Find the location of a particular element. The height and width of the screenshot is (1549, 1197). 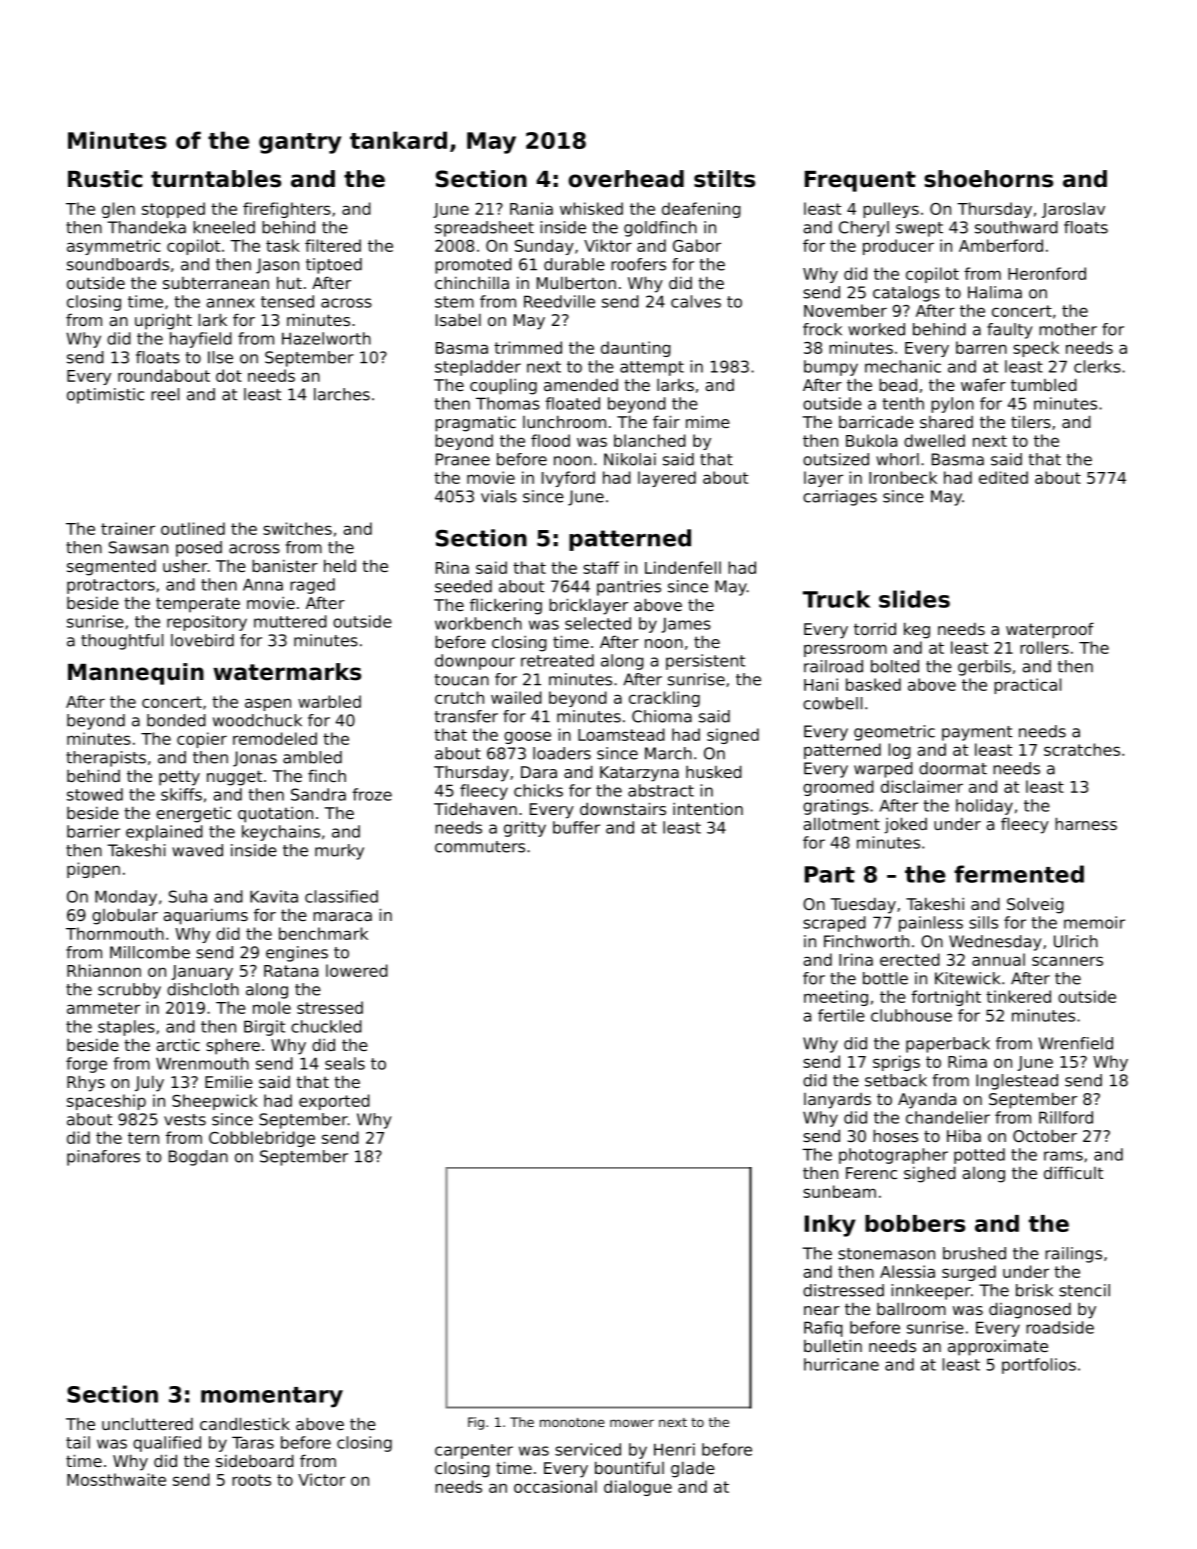

fertile is located at coordinates (841, 1015).
